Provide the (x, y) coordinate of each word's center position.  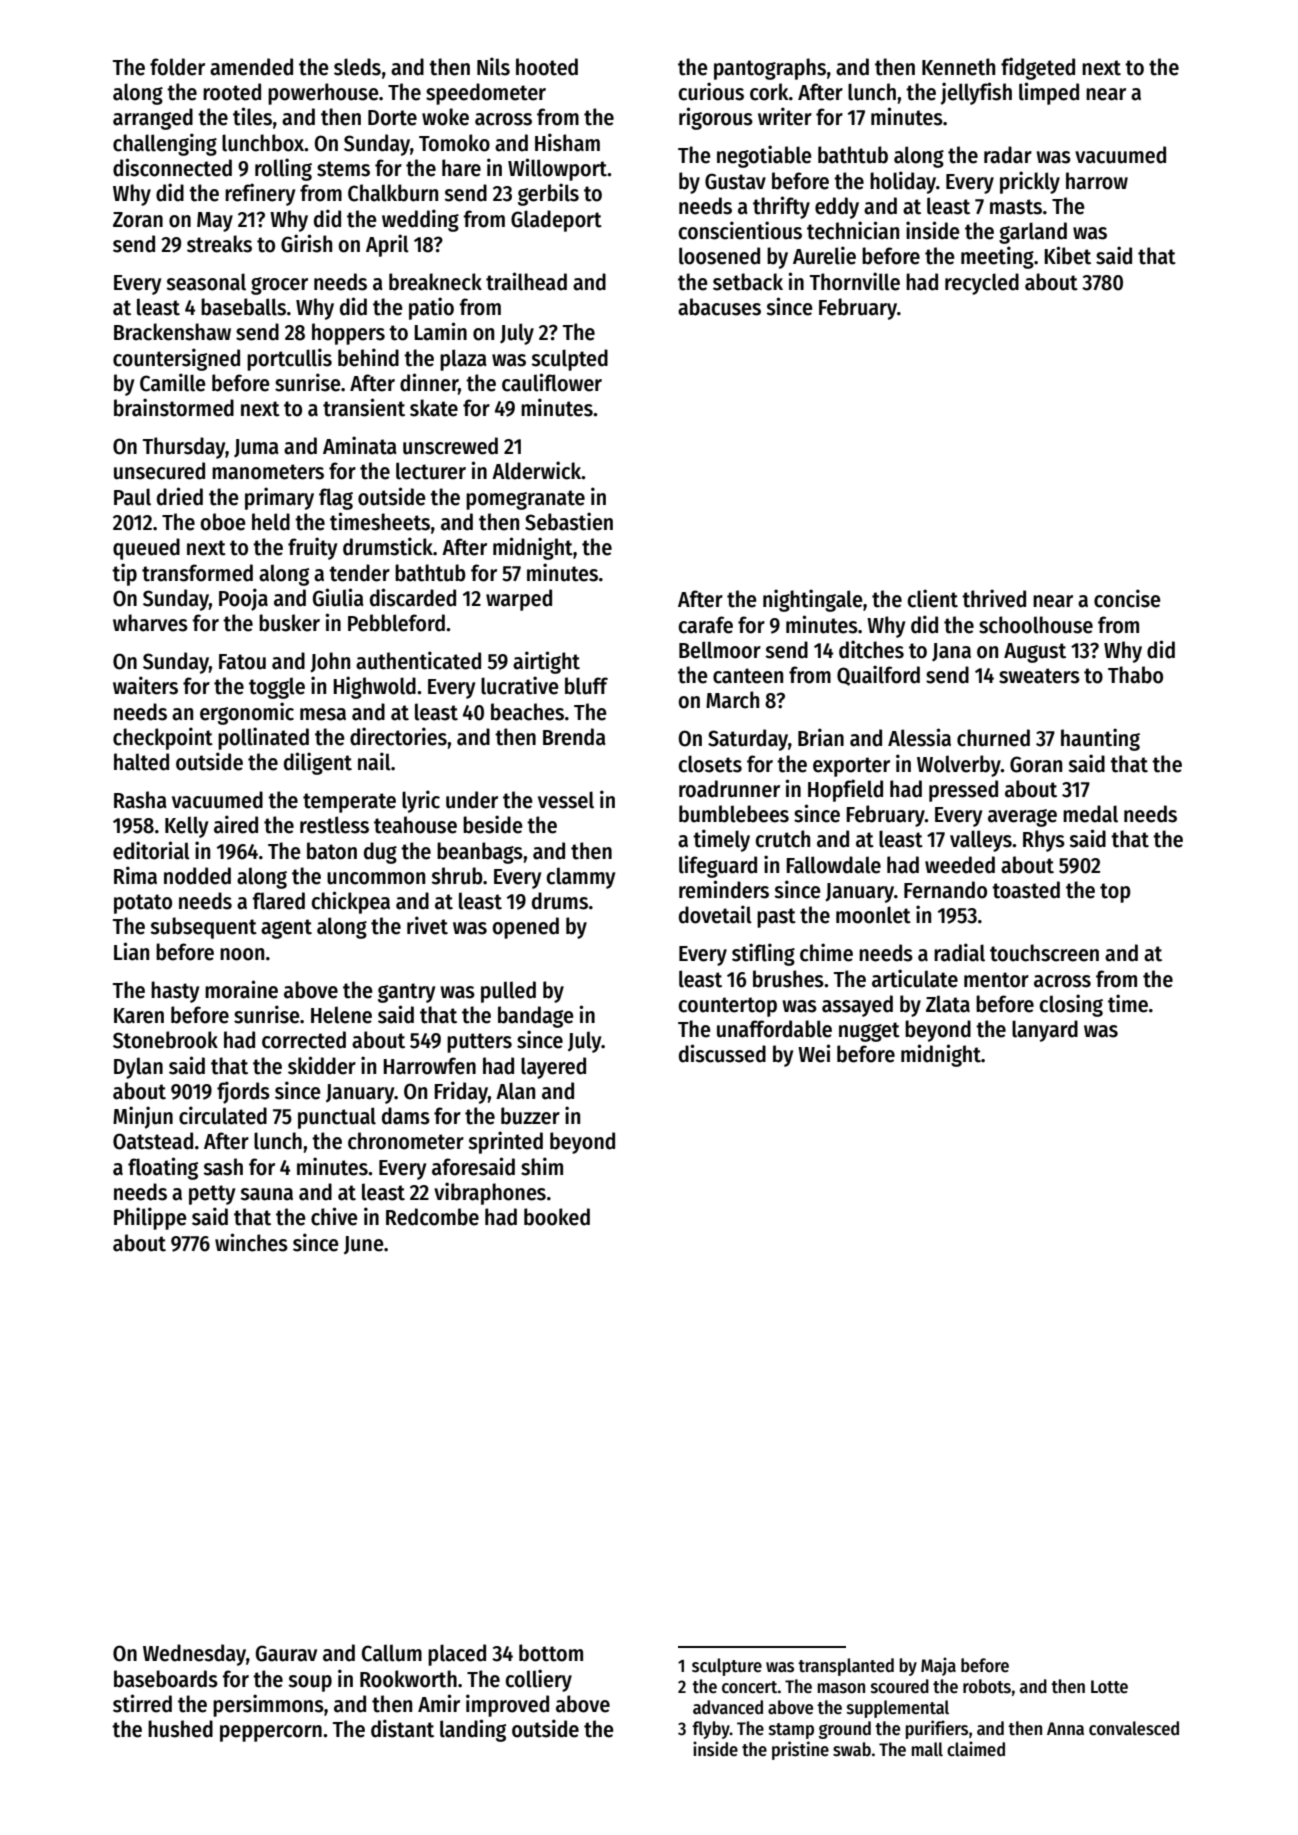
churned (993, 738)
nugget (869, 1032)
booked (557, 1217)
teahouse (415, 825)
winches (251, 1242)
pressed (963, 791)
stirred (142, 1703)
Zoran (138, 220)
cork (769, 92)
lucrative (520, 685)
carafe (706, 625)
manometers (268, 472)
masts (1016, 207)
